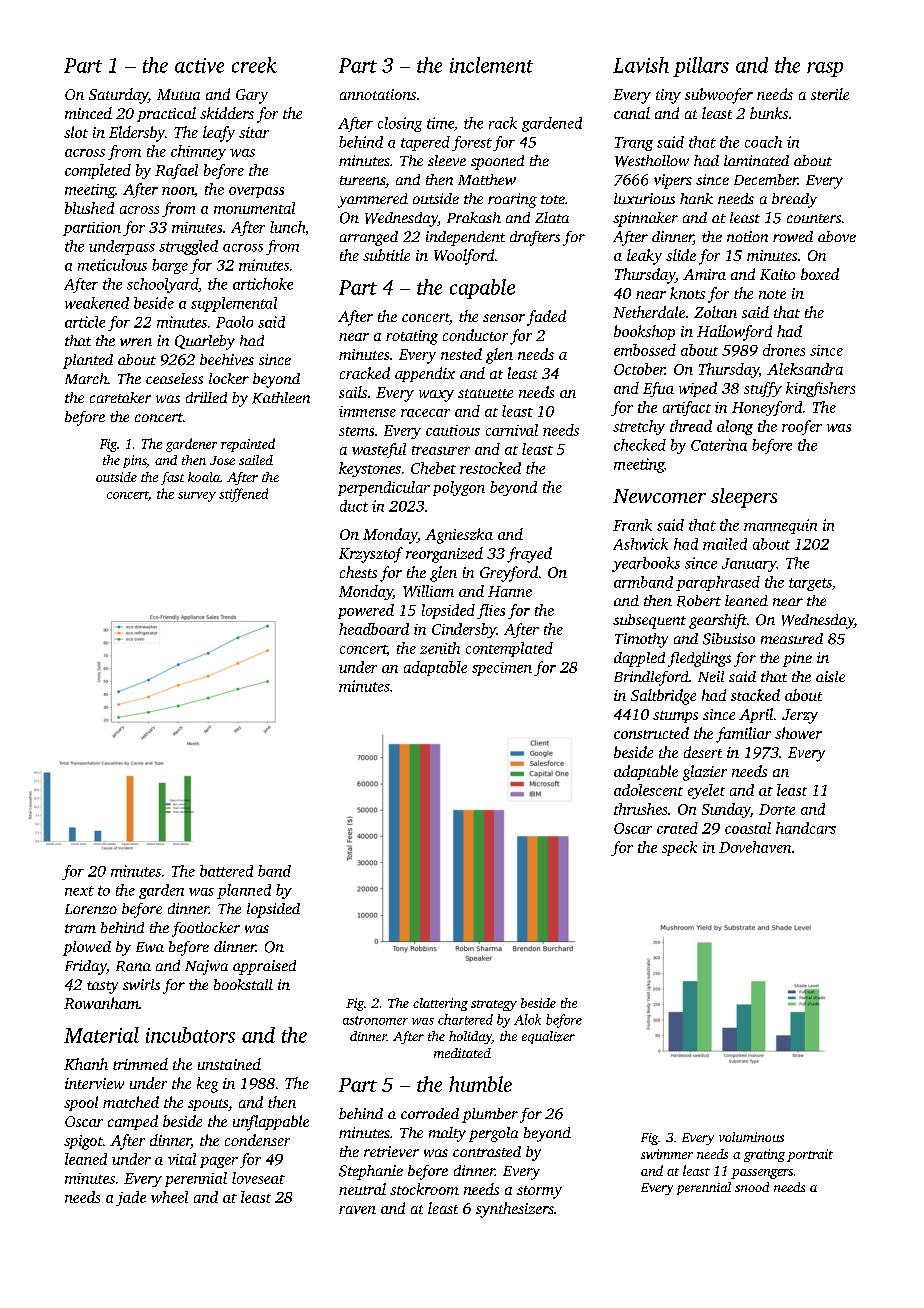 The height and width of the document is (1308, 924). What do you see at coordinates (243, 495) in the document?
I see `stiffened` at bounding box center [243, 495].
